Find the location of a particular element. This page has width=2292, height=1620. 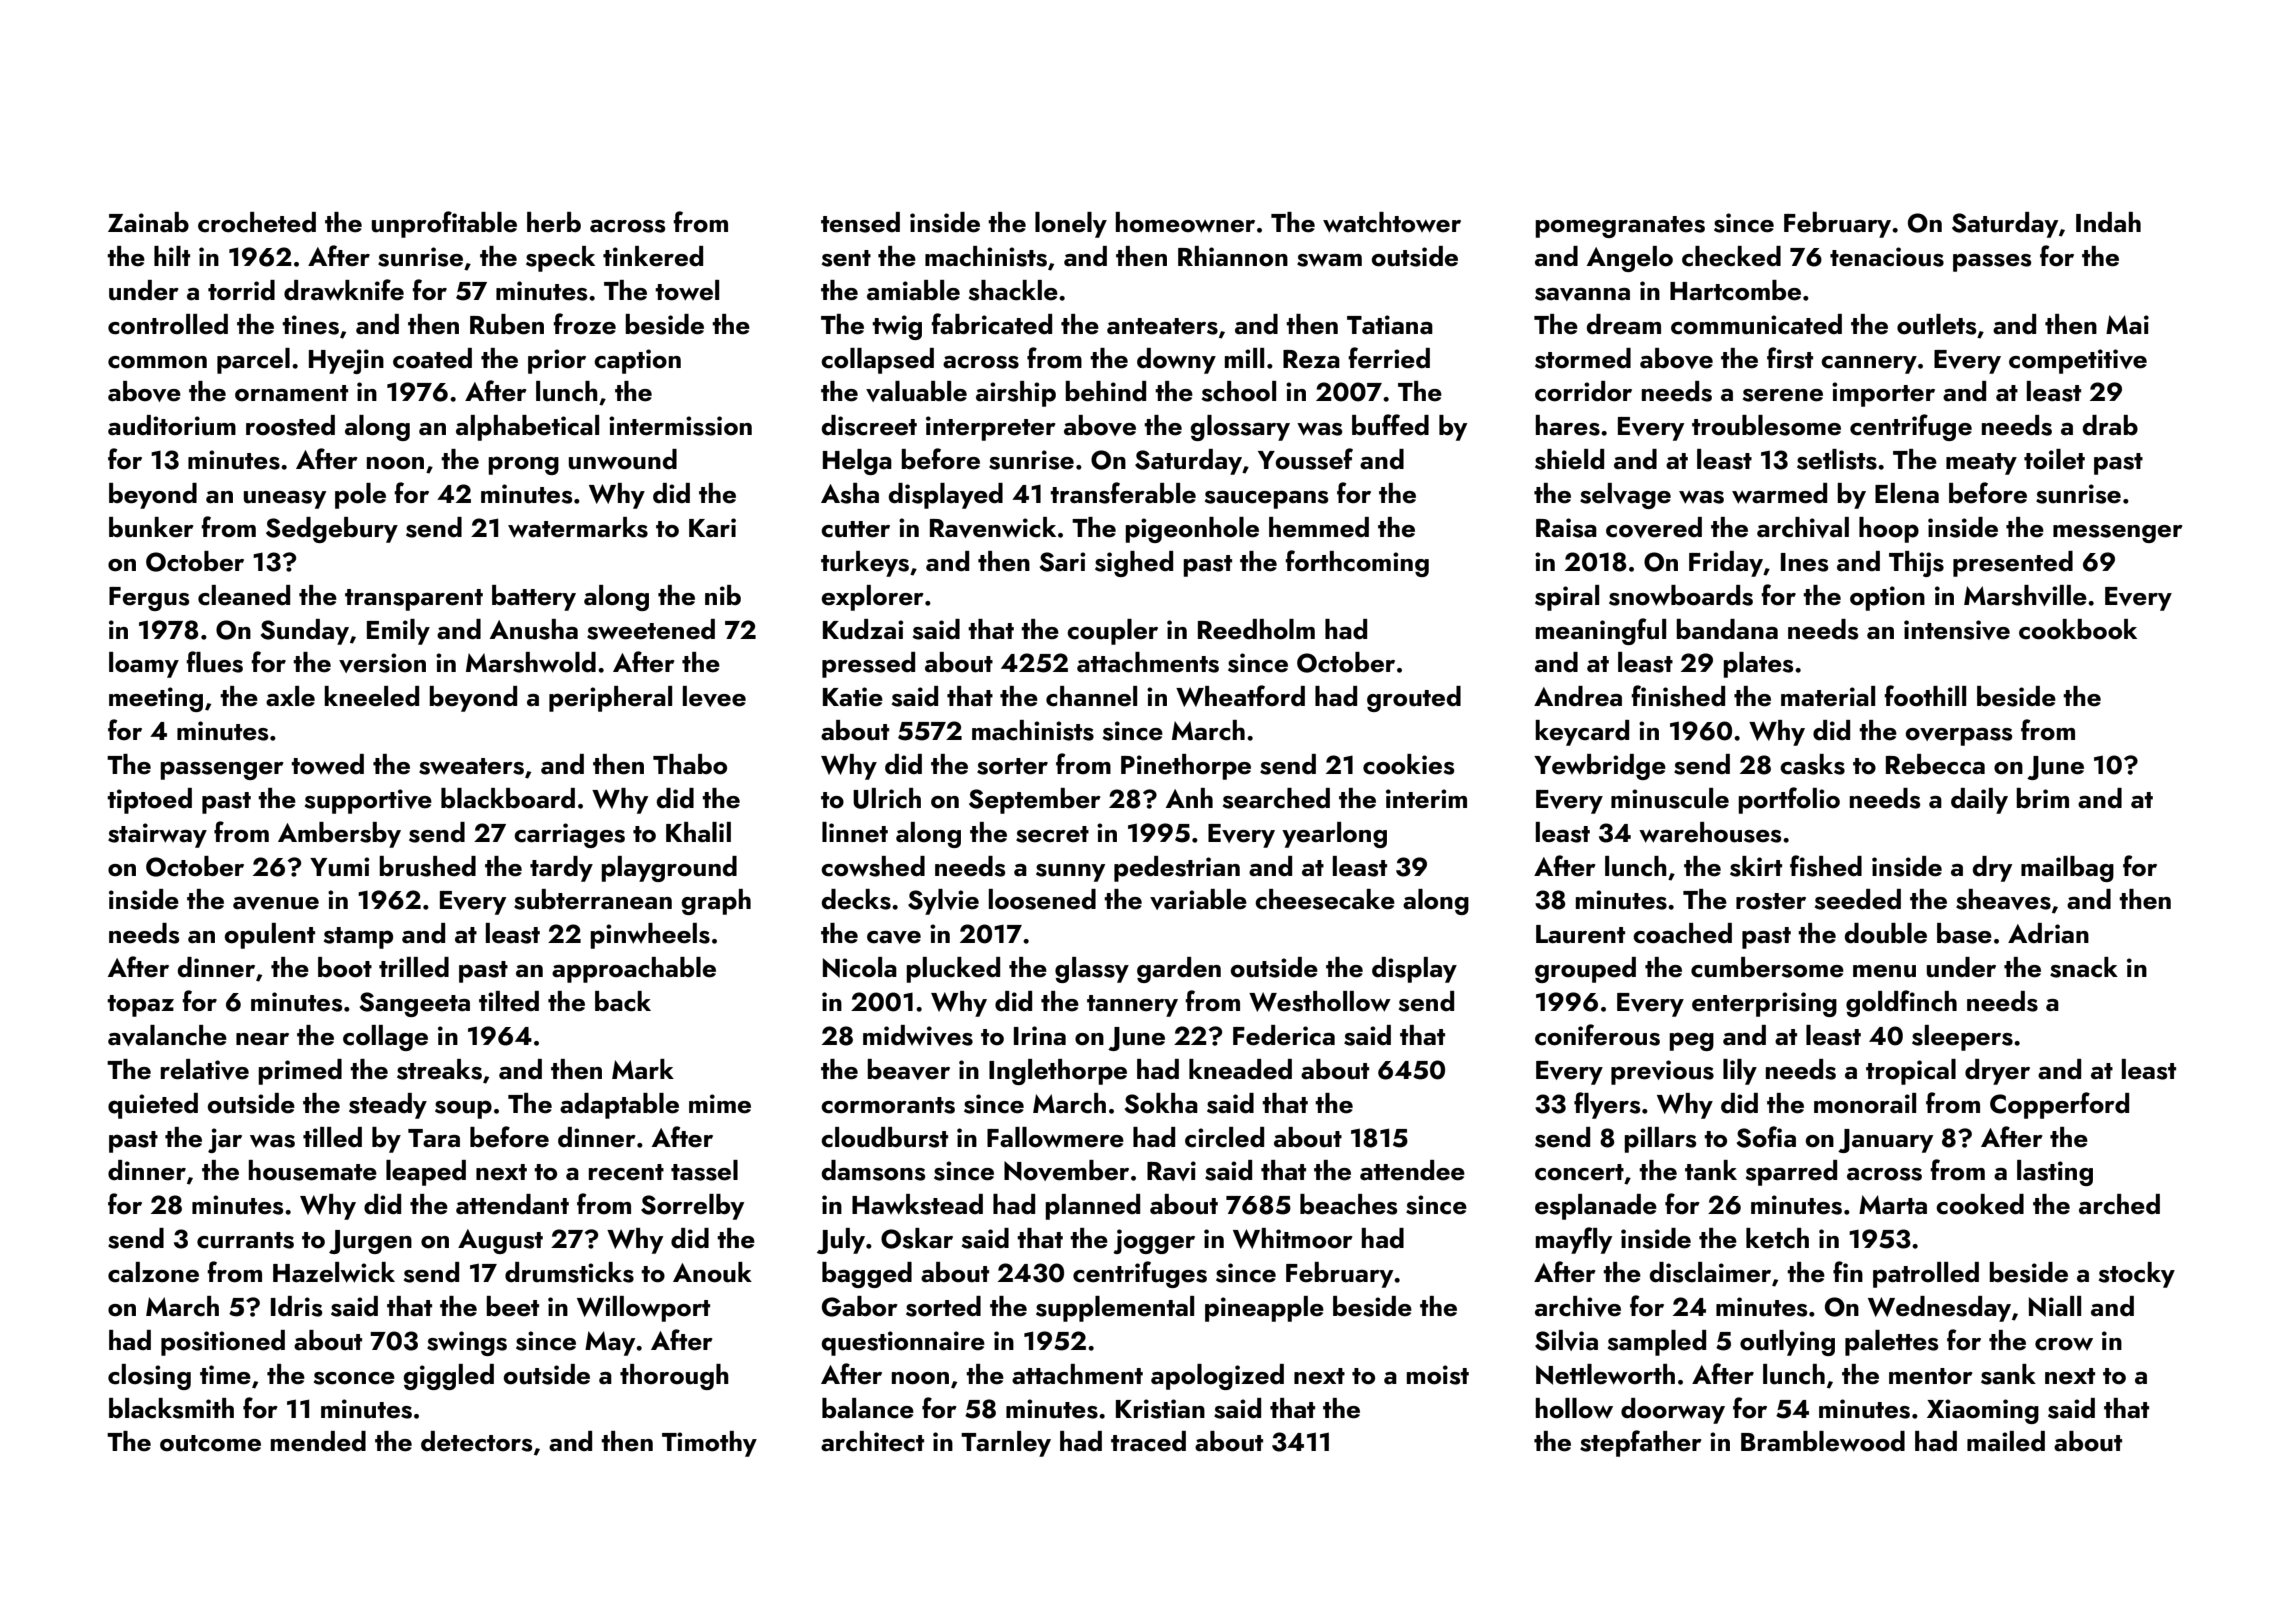

loamy is located at coordinates (144, 665).
